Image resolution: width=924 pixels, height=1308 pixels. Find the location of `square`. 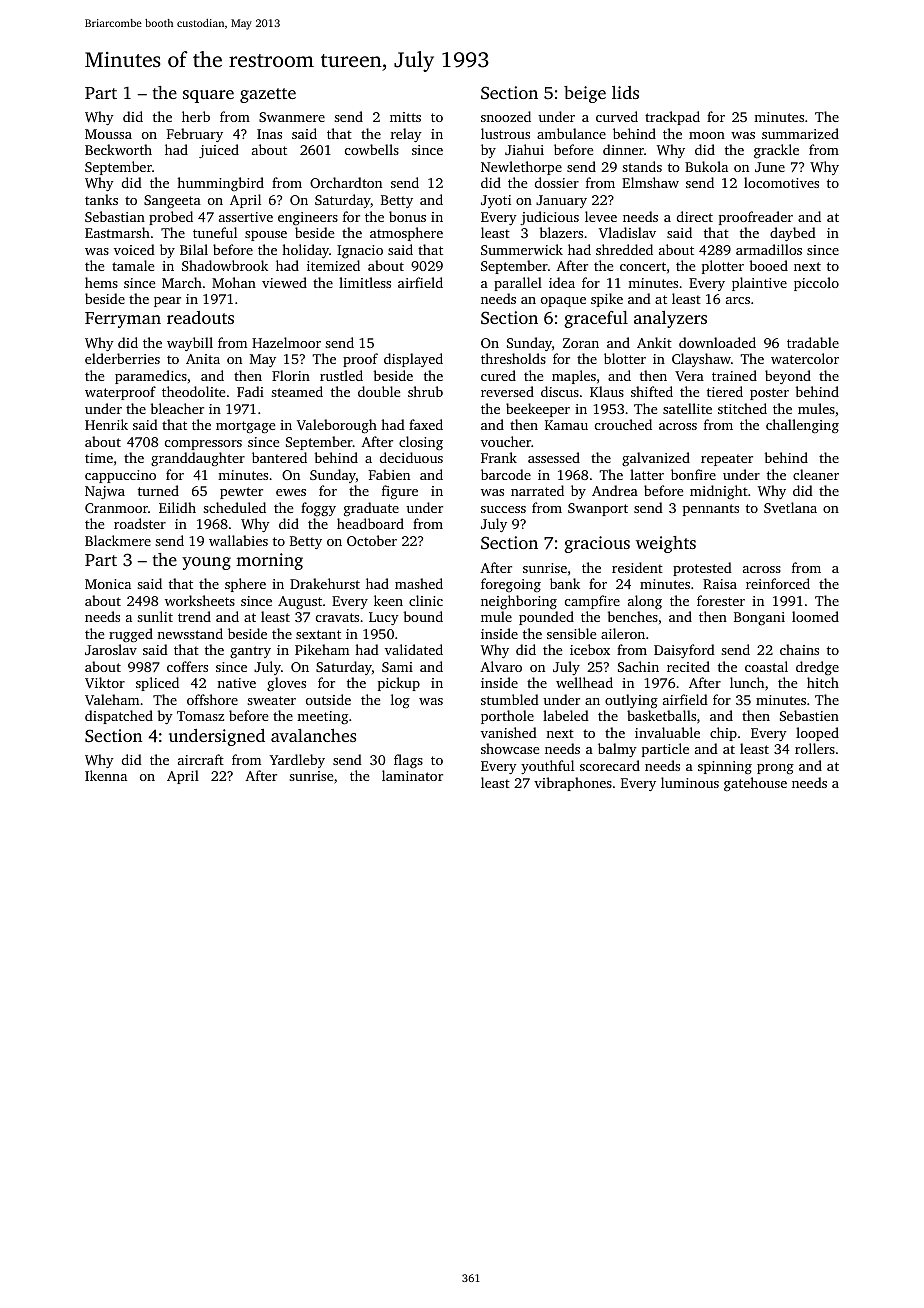

square is located at coordinates (208, 96).
